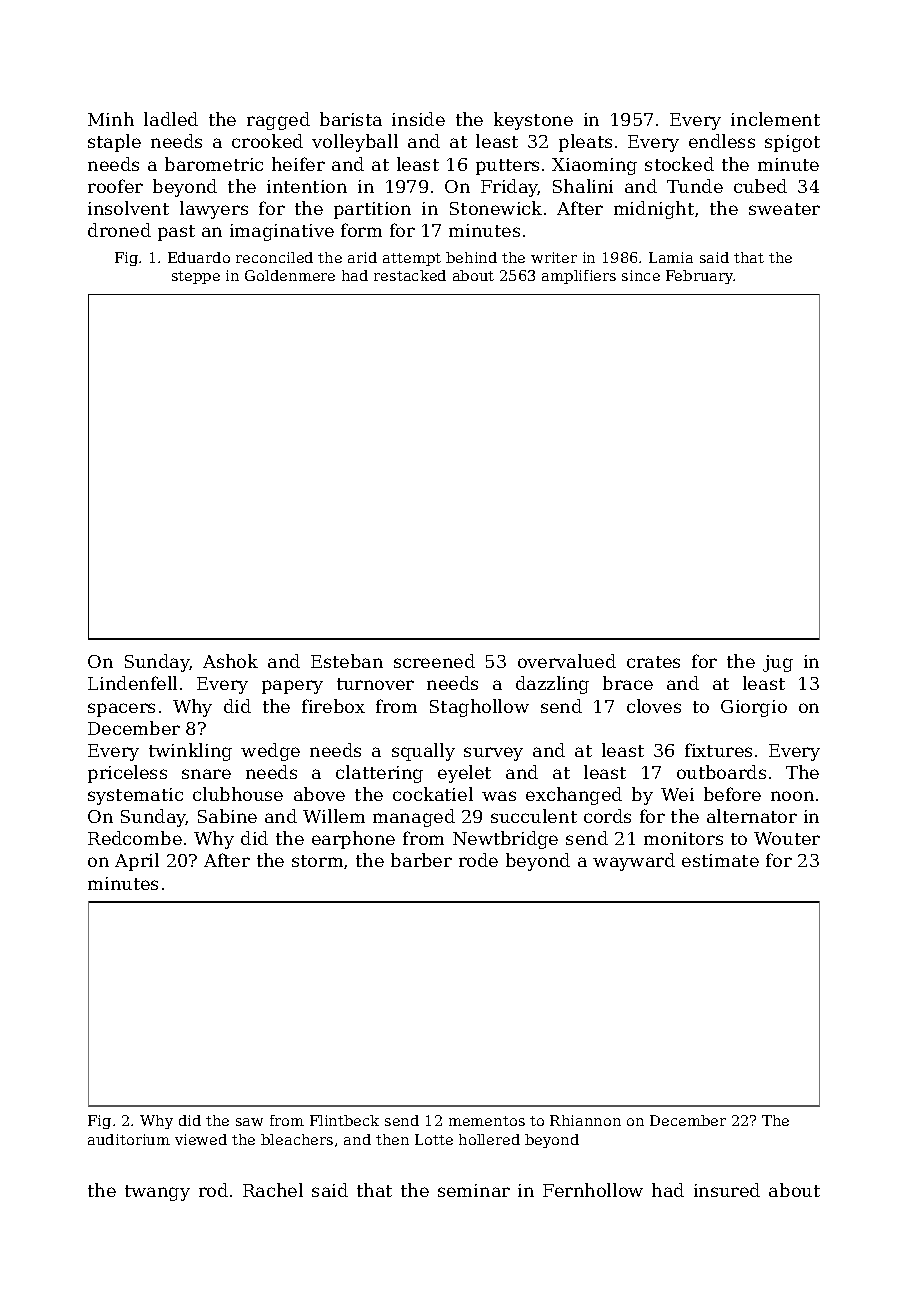 The image size is (908, 1316). I want to click on inclement, so click(775, 119).
